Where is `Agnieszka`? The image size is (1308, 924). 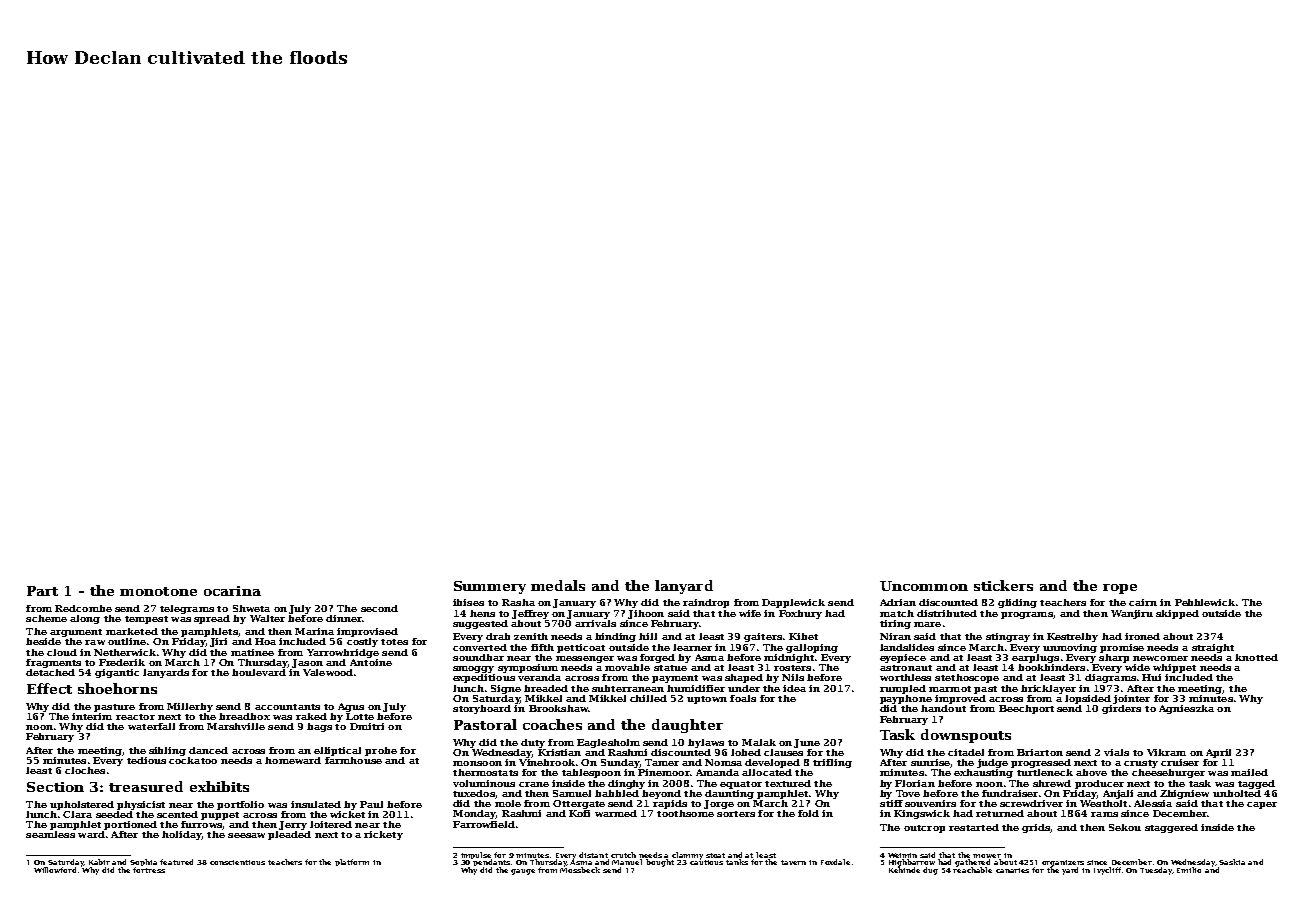 Agnieszka is located at coordinates (1186, 709).
